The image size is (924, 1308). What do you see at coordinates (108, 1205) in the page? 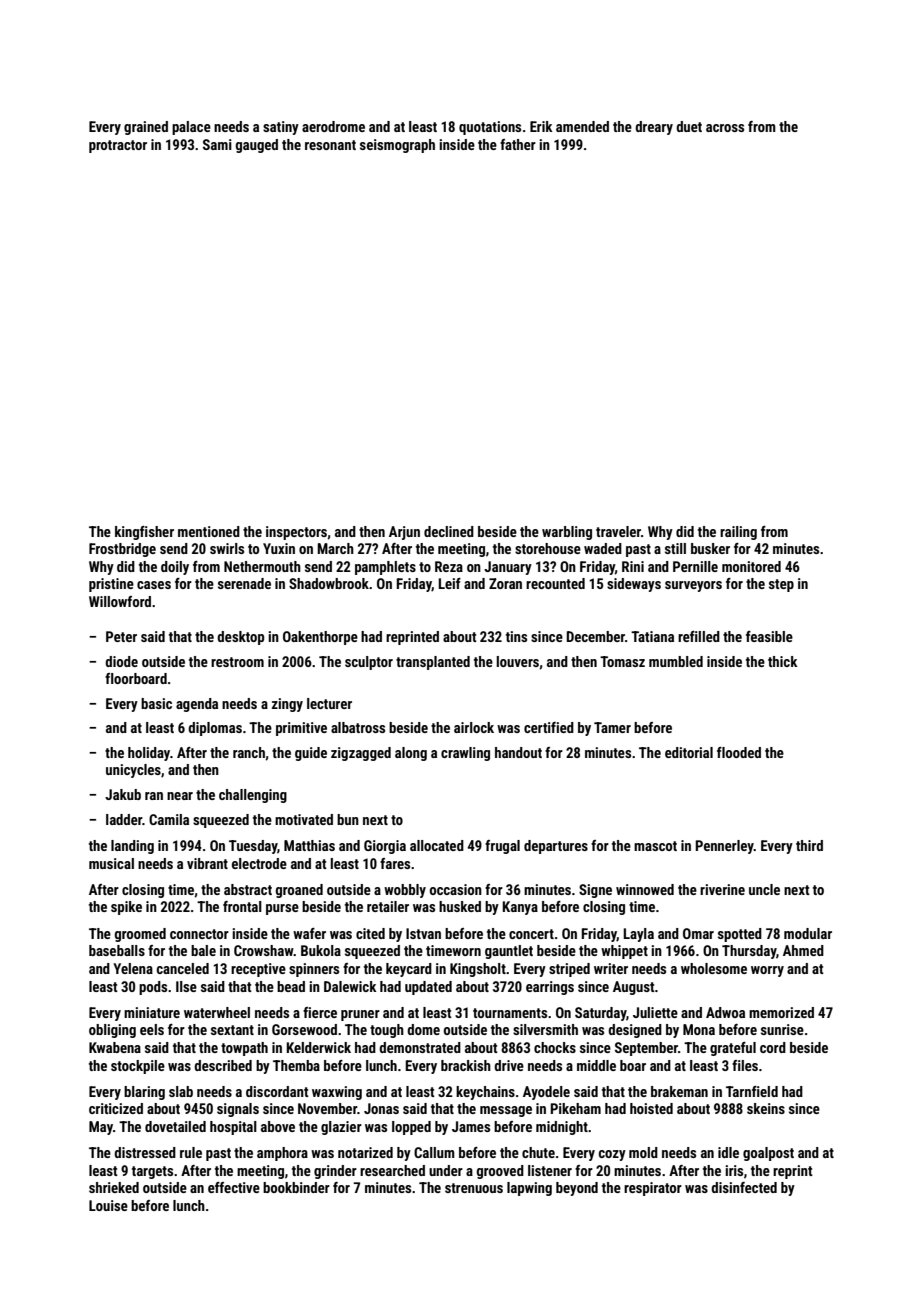
I see `Louise` at bounding box center [108, 1205].
